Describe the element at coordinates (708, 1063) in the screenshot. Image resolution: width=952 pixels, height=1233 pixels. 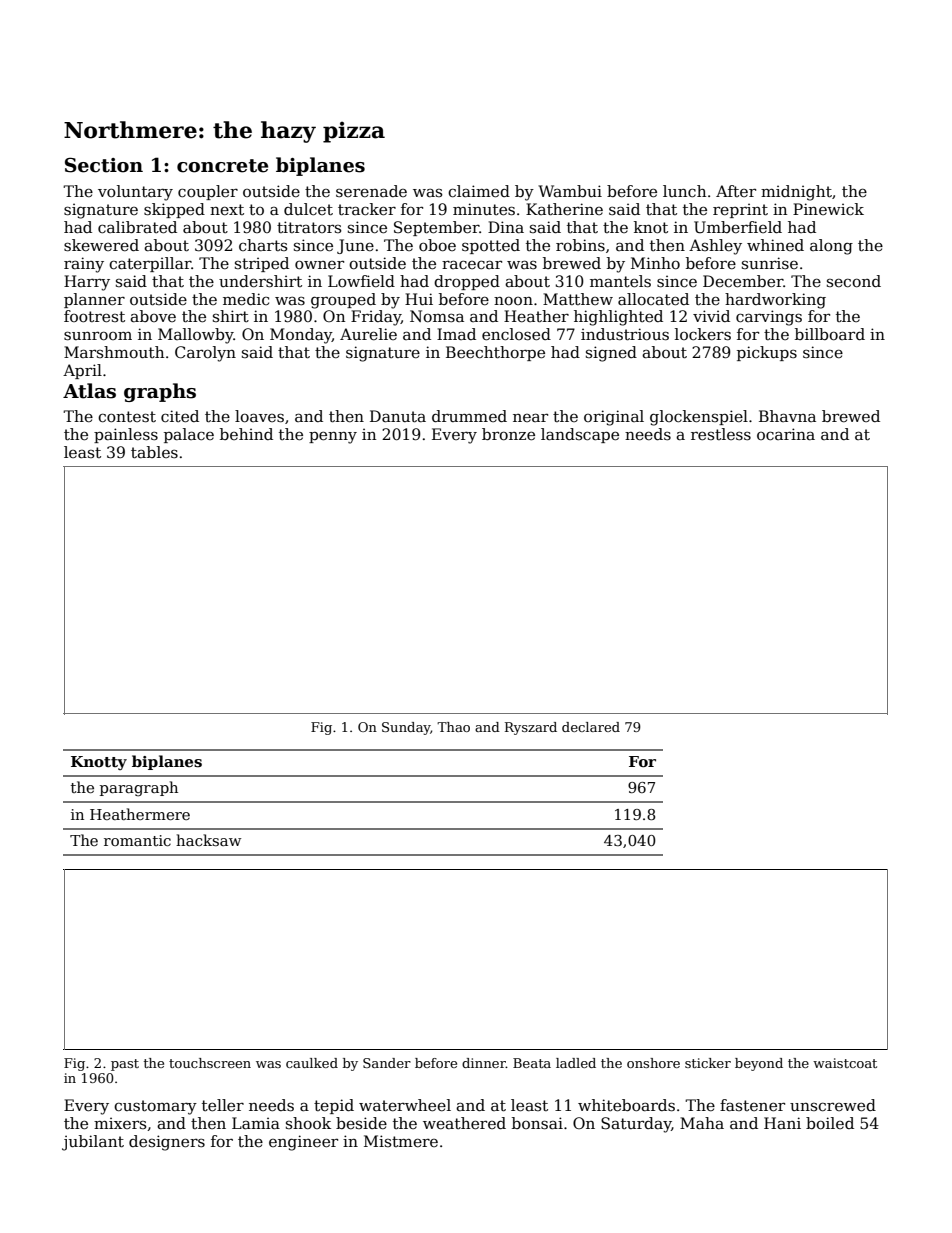
I see `sticker` at that location.
